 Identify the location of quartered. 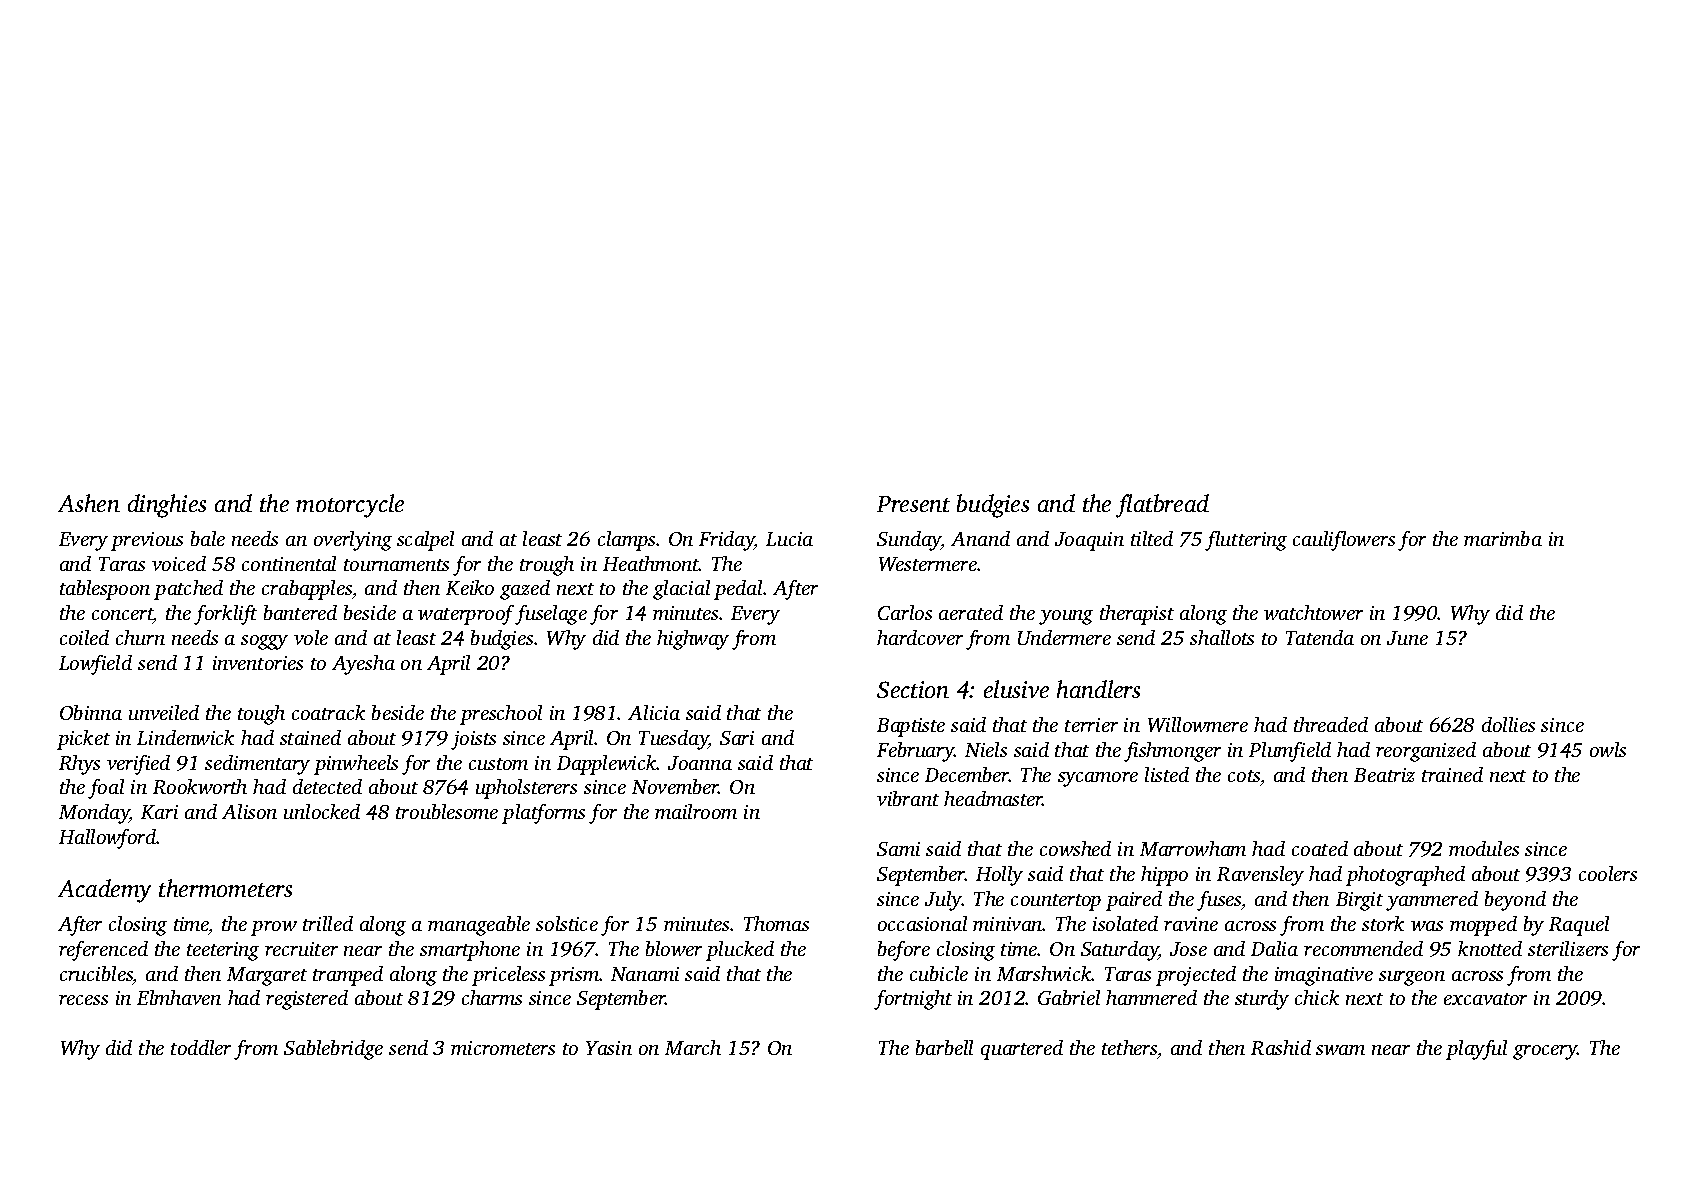
(1022, 1050).
